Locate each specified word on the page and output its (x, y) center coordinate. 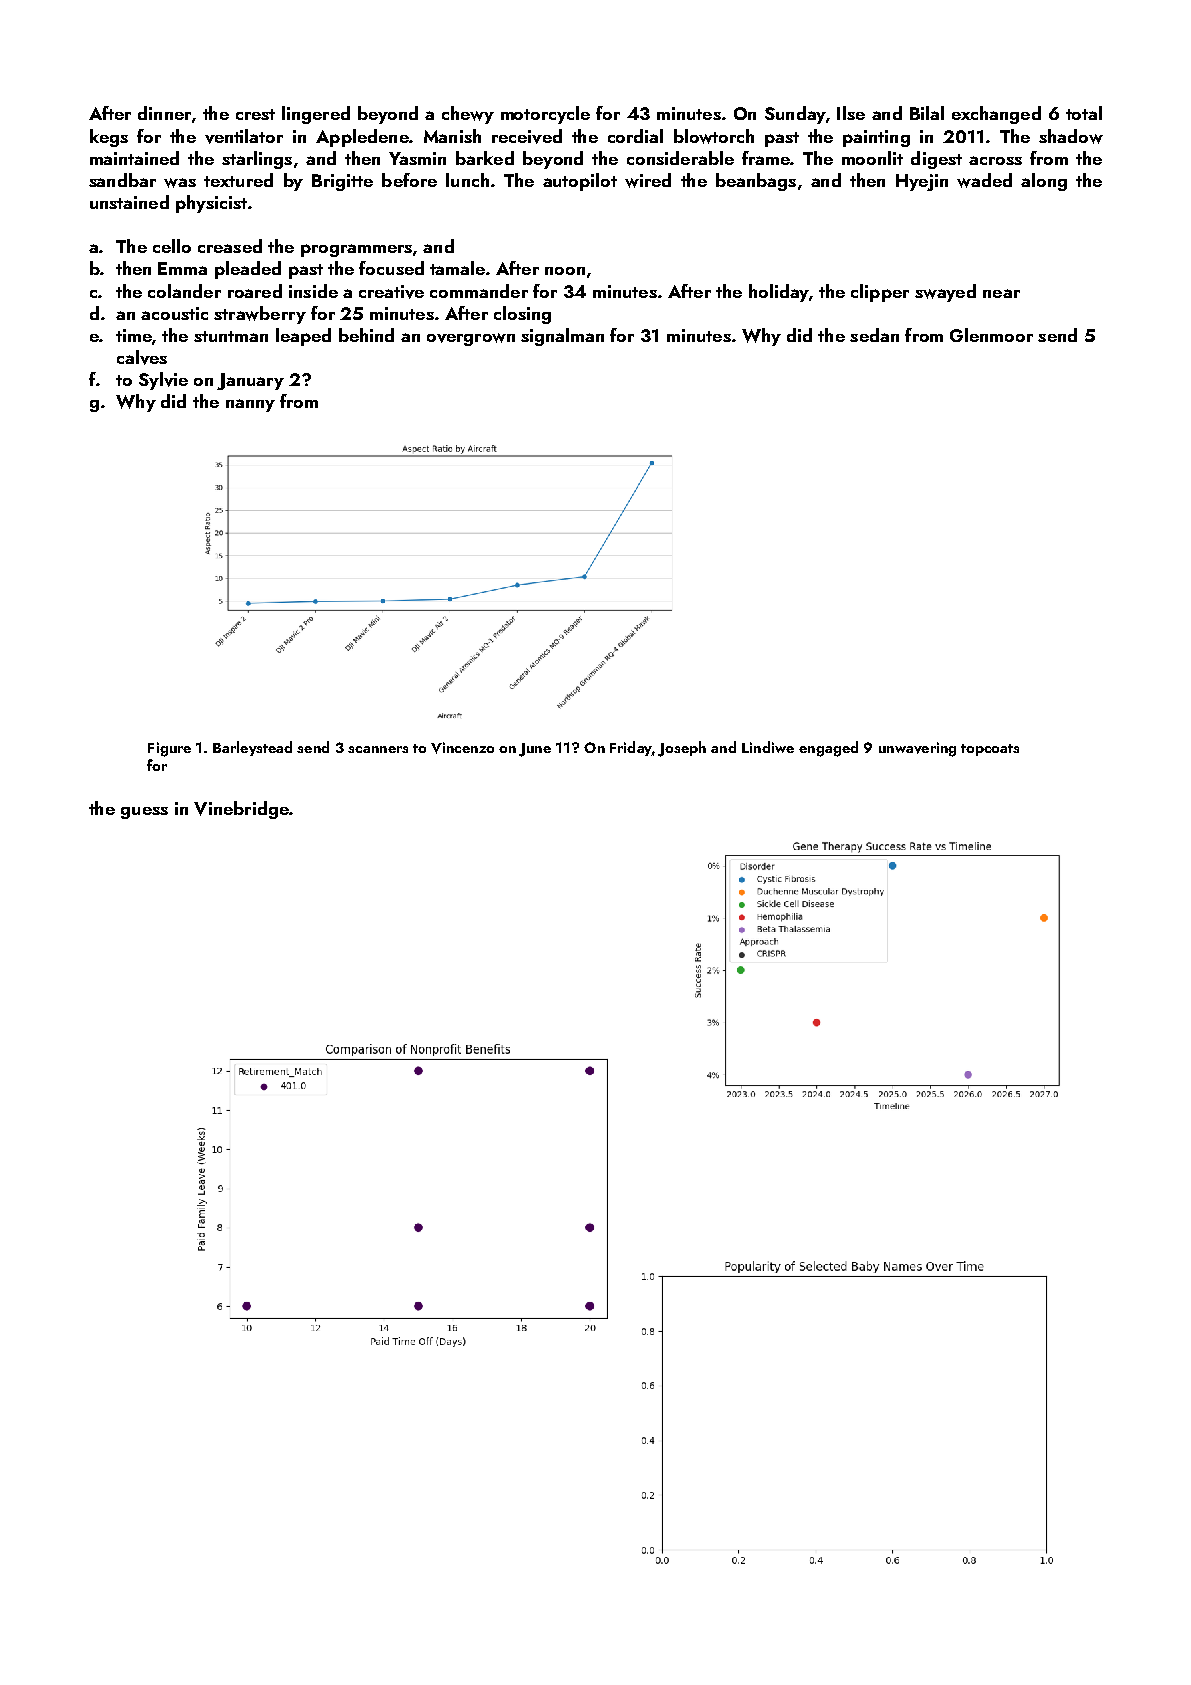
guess (144, 813)
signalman (562, 337)
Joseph (682, 749)
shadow (1071, 136)
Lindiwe (768, 747)
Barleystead (252, 748)
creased (230, 246)
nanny (250, 405)
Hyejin (922, 182)
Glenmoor (991, 335)
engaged (828, 749)
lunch (467, 180)
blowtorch (714, 136)
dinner (164, 113)
